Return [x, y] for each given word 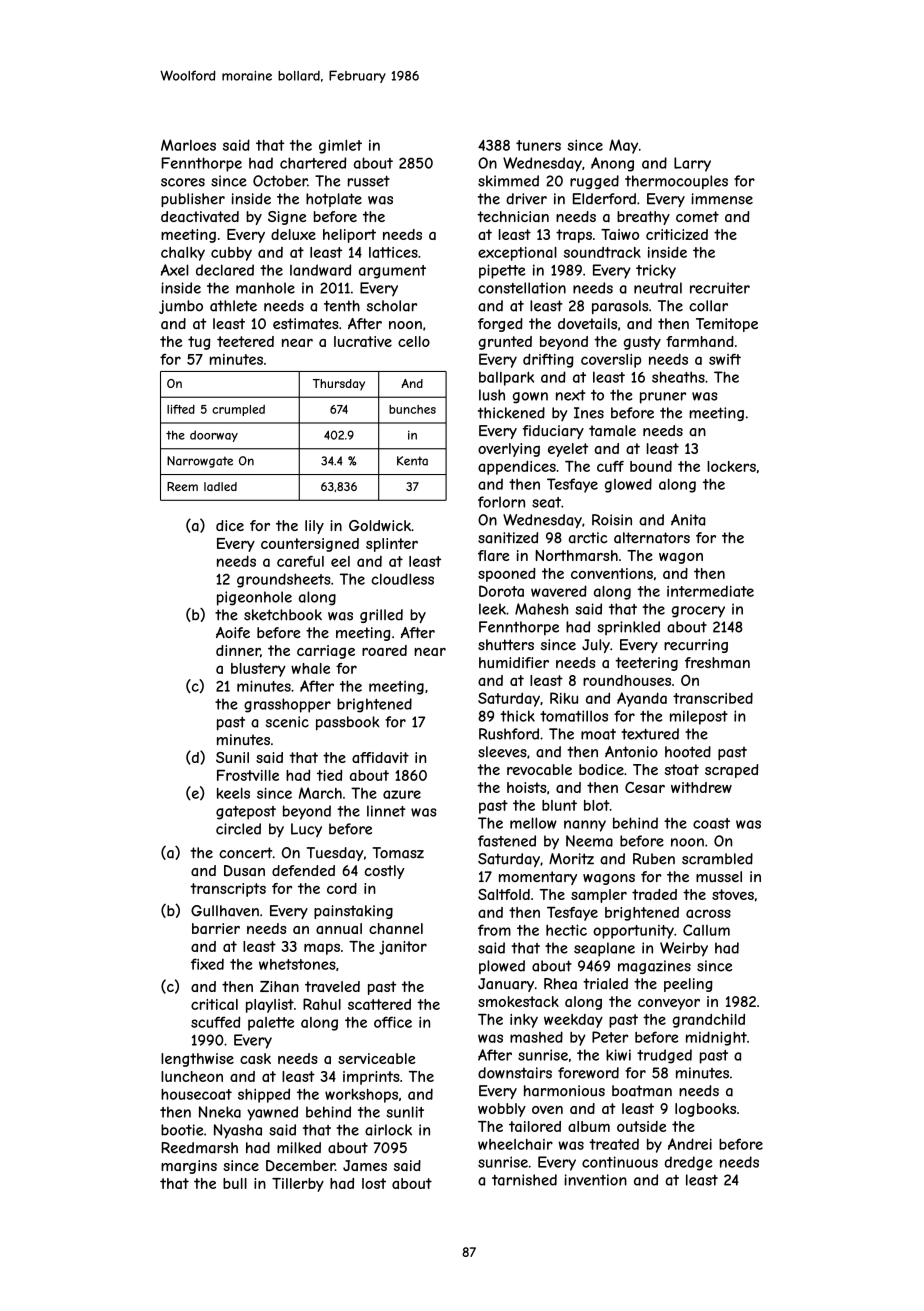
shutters [506, 645]
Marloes [188, 145]
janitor [403, 948]
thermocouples [676, 182]
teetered [245, 341]
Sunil [232, 757]
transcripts [228, 890]
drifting [548, 360]
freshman [717, 662]
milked [299, 1148]
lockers [731, 466]
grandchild [708, 1021]
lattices [393, 252]
